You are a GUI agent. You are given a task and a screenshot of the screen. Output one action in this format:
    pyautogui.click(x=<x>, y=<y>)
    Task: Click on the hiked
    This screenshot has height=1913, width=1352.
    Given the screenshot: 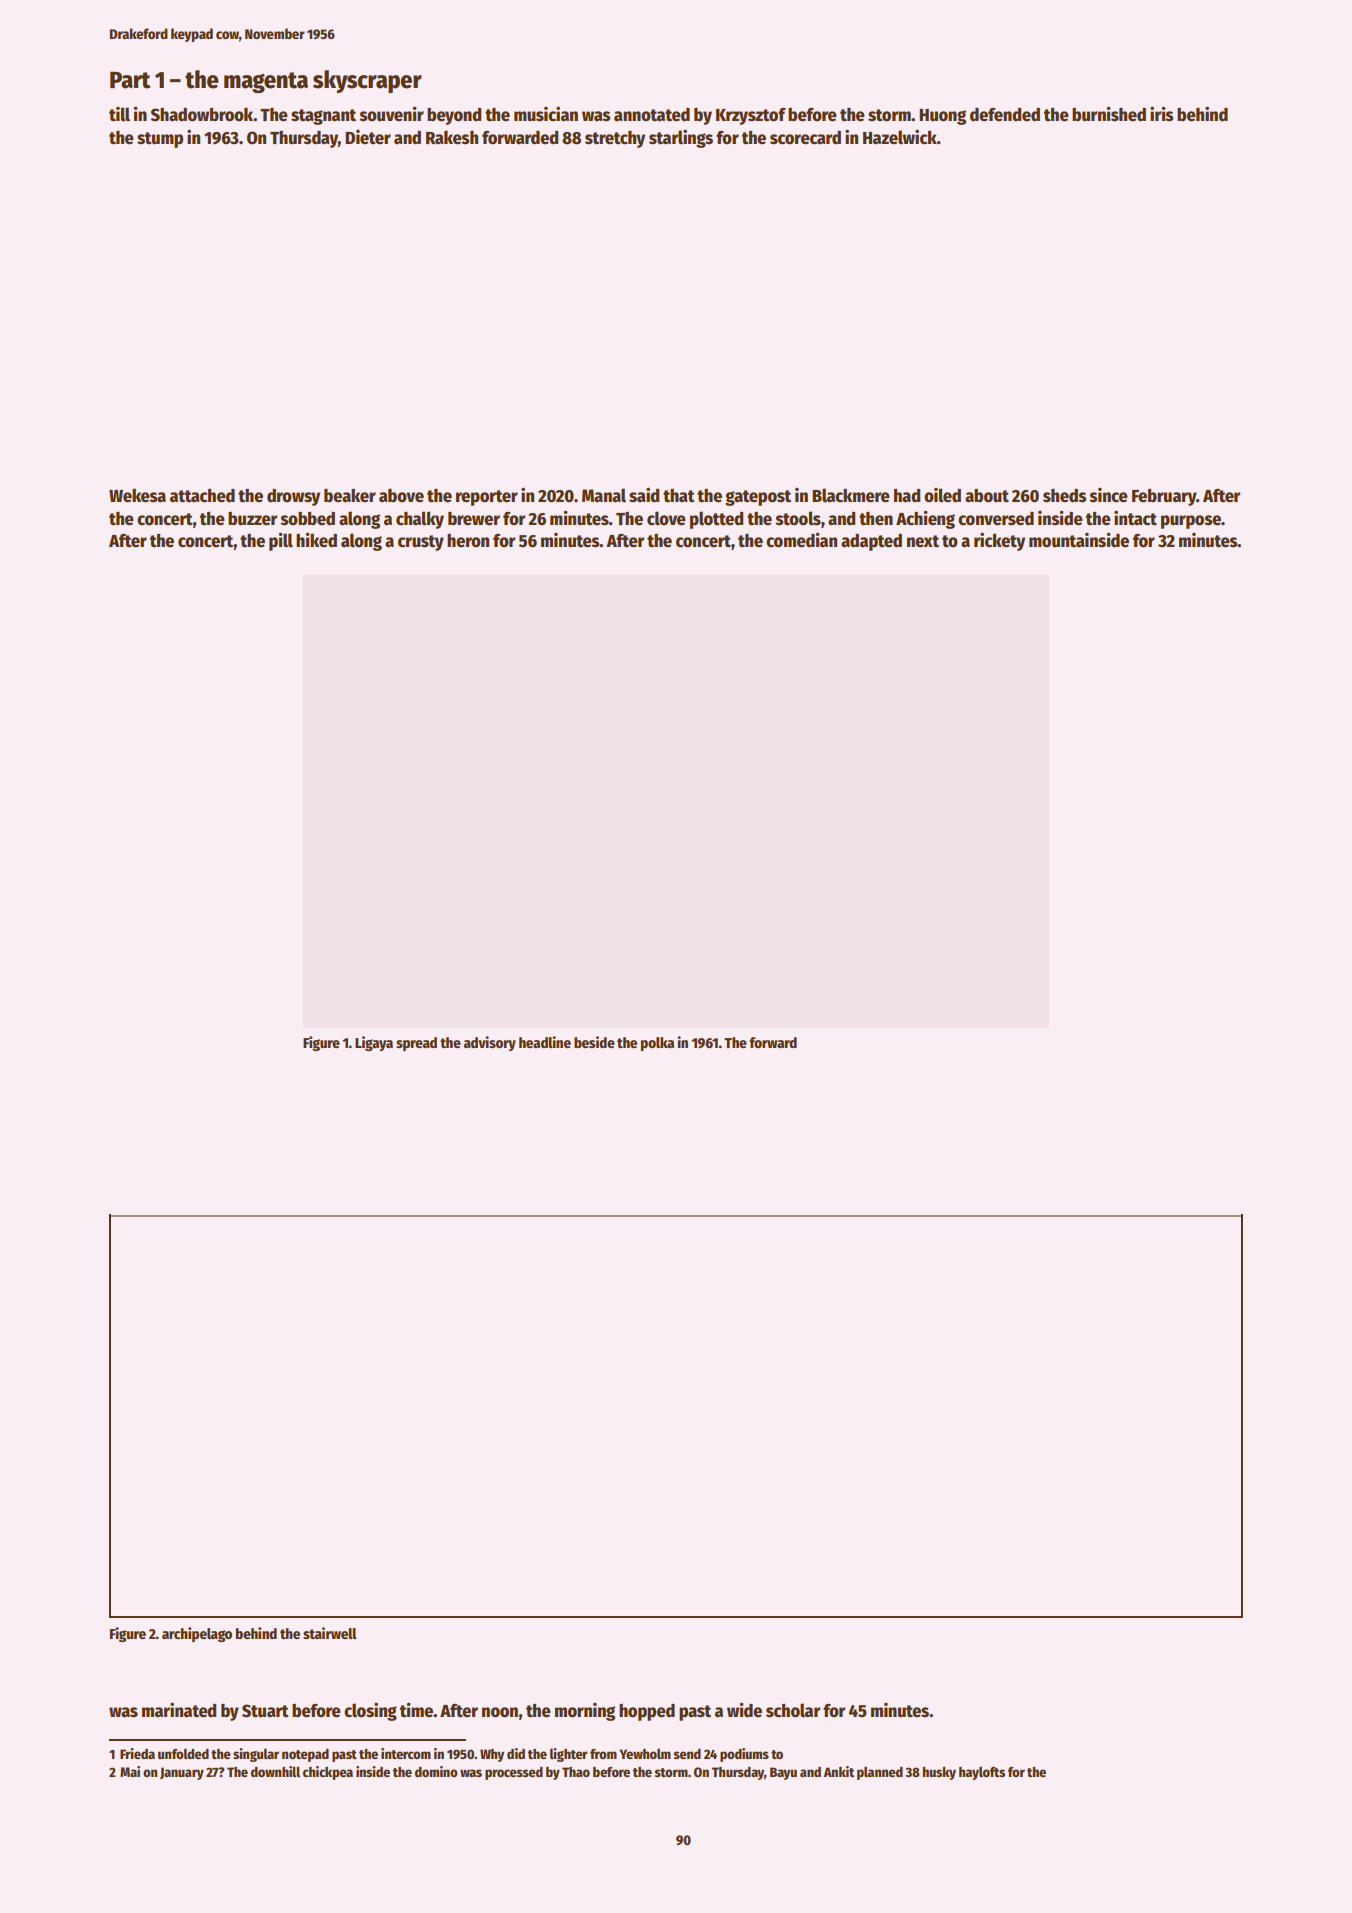 What is the action you would take?
    pyautogui.click(x=316, y=540)
